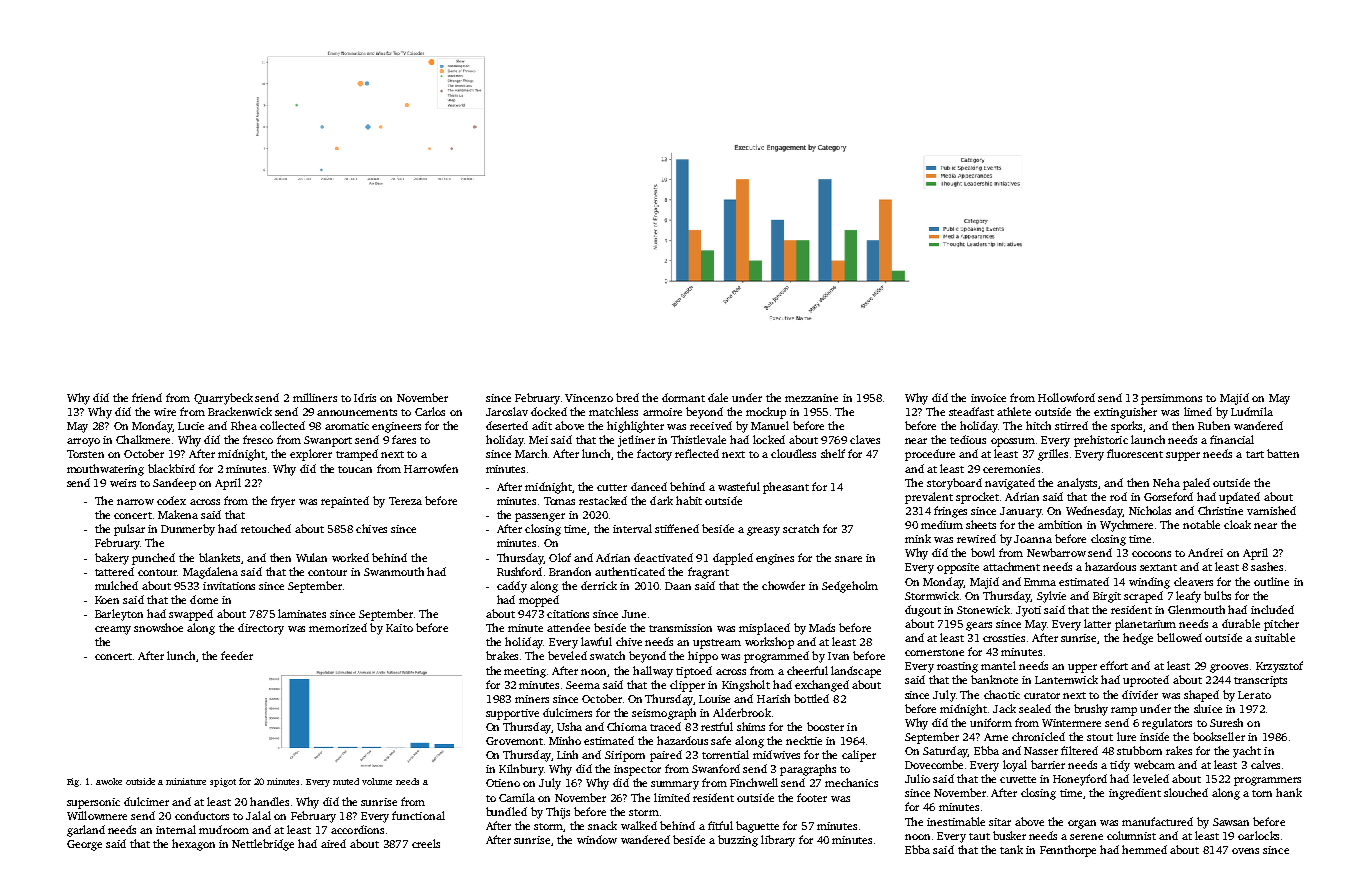 This screenshot has height=887, width=1372. What do you see at coordinates (1040, 582) in the screenshot?
I see `Emma` at bounding box center [1040, 582].
